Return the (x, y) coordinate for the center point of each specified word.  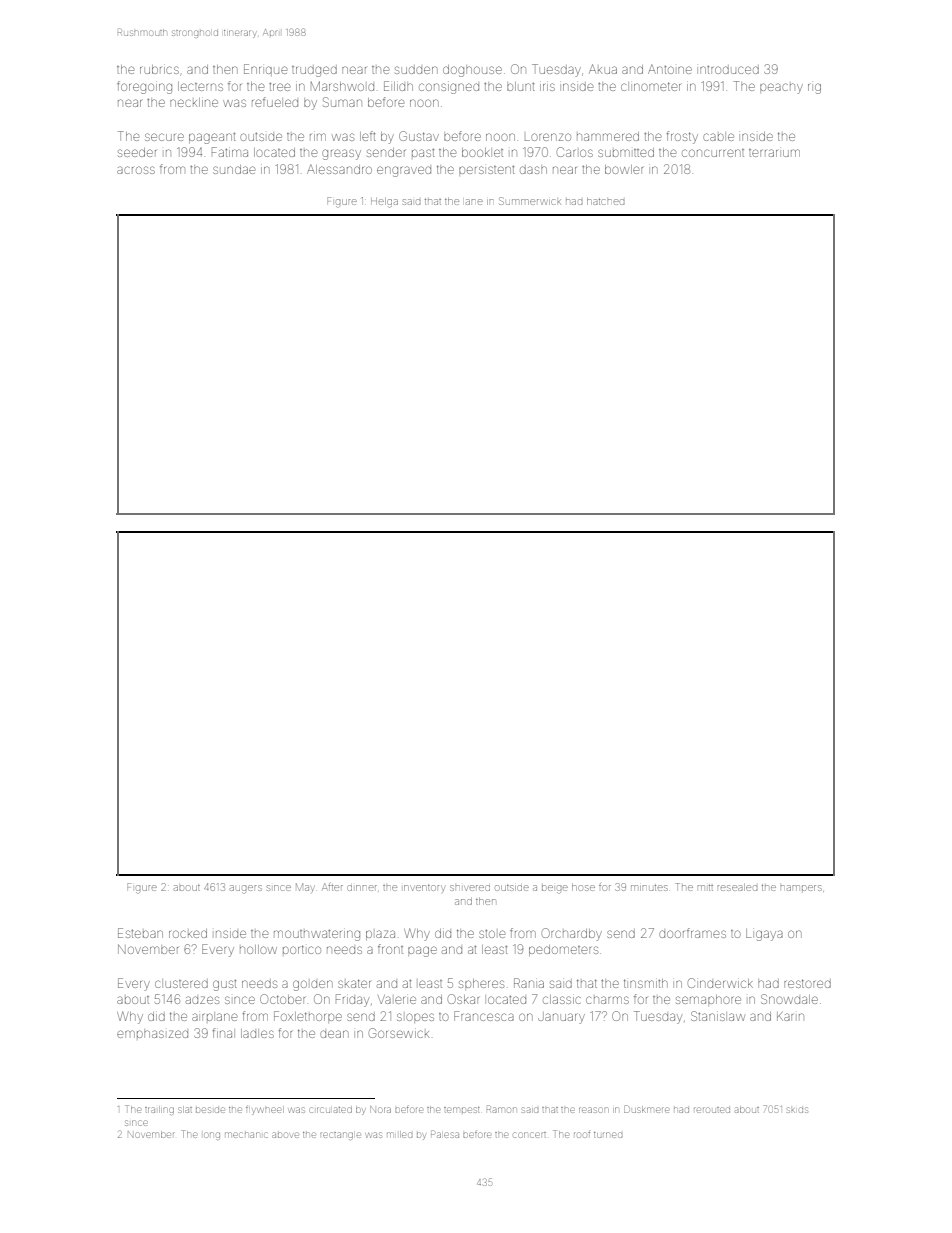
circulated (331, 1110)
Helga (384, 203)
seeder (137, 152)
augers (246, 889)
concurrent (713, 153)
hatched (605, 201)
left (367, 136)
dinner (362, 888)
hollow (258, 949)
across (136, 170)
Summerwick (529, 201)
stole (492, 934)
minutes (649, 888)
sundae (234, 169)
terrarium (774, 153)
